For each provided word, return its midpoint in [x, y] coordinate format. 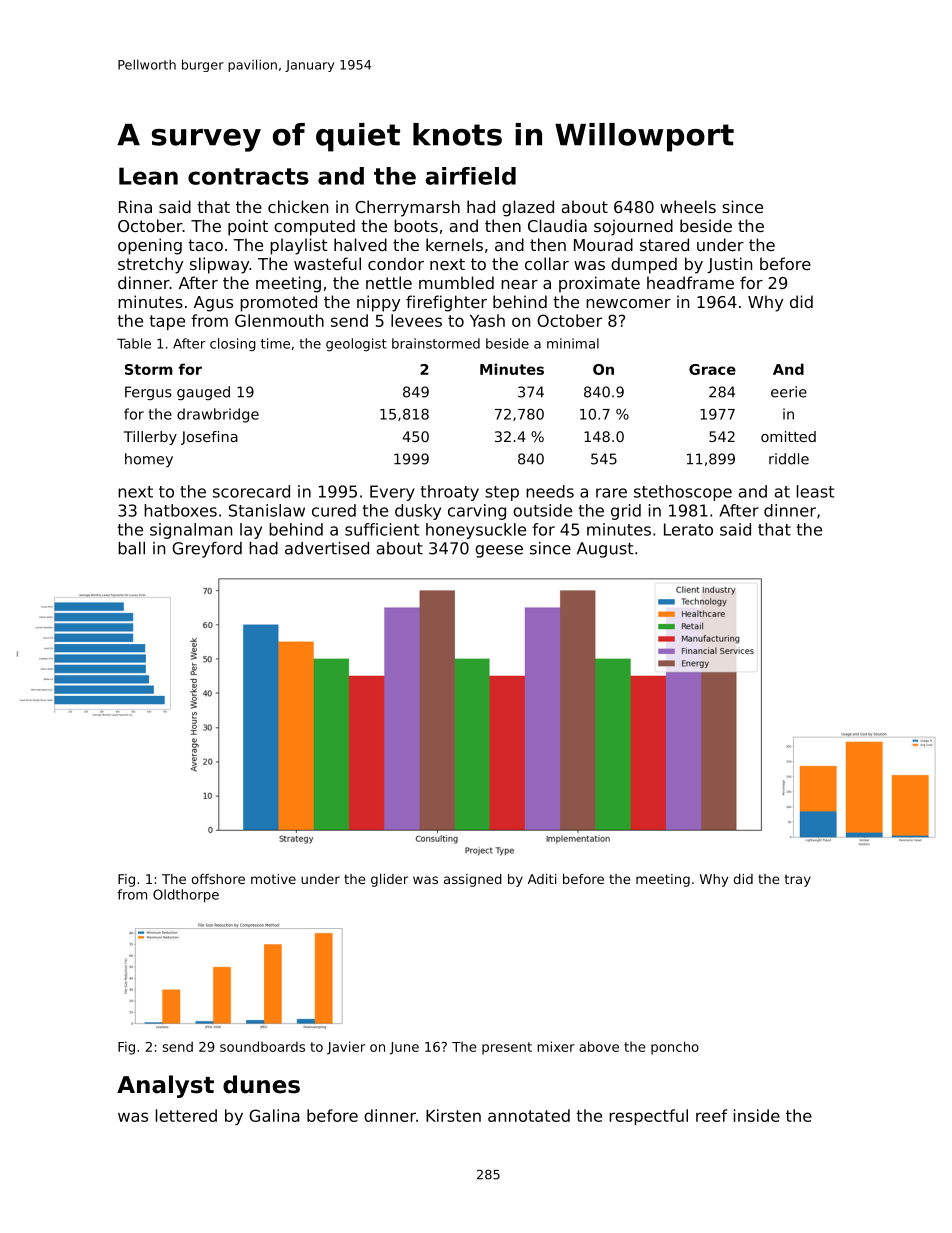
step [502, 493]
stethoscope [683, 493]
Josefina [209, 438]
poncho [675, 1048]
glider [389, 880]
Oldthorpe [186, 896]
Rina [135, 206]
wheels [688, 206]
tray [798, 880]
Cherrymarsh [407, 208]
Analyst [165, 1086]
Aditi [542, 879]
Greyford [207, 550]
